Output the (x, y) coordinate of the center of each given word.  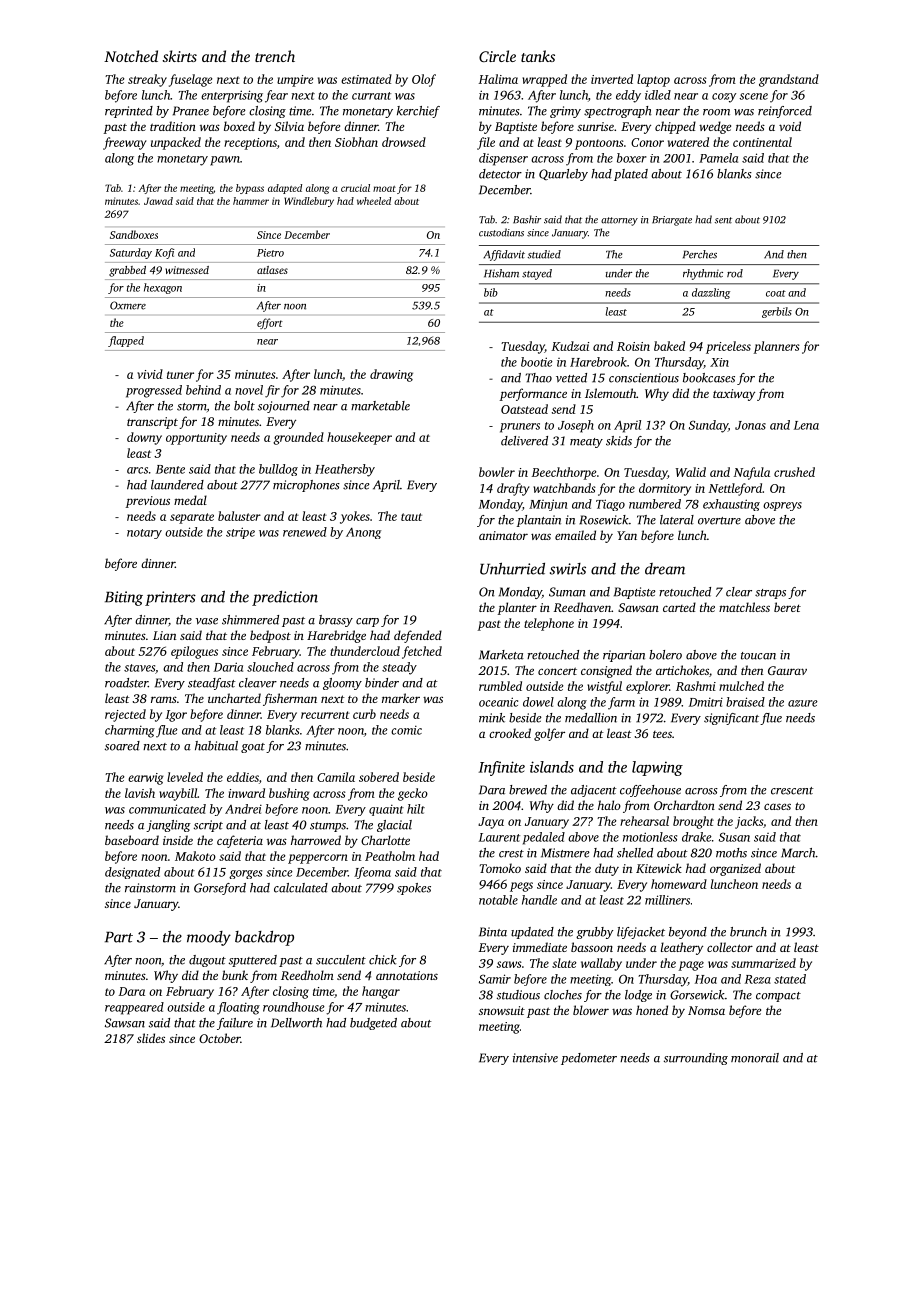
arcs (137, 470)
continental (762, 142)
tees (662, 734)
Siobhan (356, 142)
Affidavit (504, 255)
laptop (653, 80)
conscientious (644, 378)
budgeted (373, 1024)
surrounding (696, 1059)
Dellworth (296, 1023)
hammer (251, 201)
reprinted (129, 112)
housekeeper (359, 438)
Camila (336, 777)
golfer (549, 734)
